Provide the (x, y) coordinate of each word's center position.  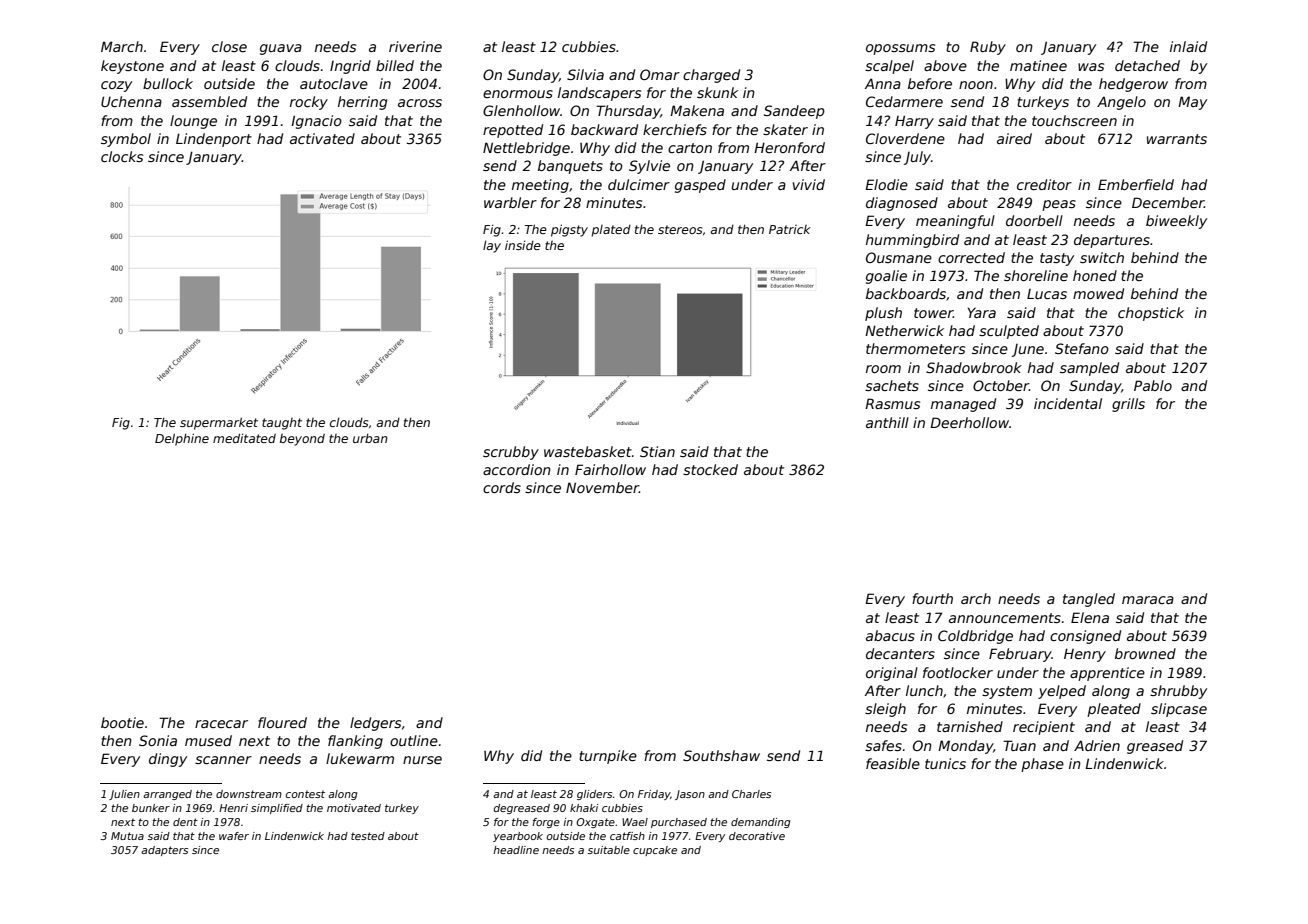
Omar (660, 74)
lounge (193, 122)
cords (502, 487)
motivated (354, 808)
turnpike (608, 757)
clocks (122, 156)
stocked (710, 469)
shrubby (1178, 692)
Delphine (182, 439)
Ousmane (899, 257)
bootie (122, 722)
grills (1128, 405)
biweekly (1176, 222)
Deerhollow (969, 422)
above (945, 65)
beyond (302, 439)
